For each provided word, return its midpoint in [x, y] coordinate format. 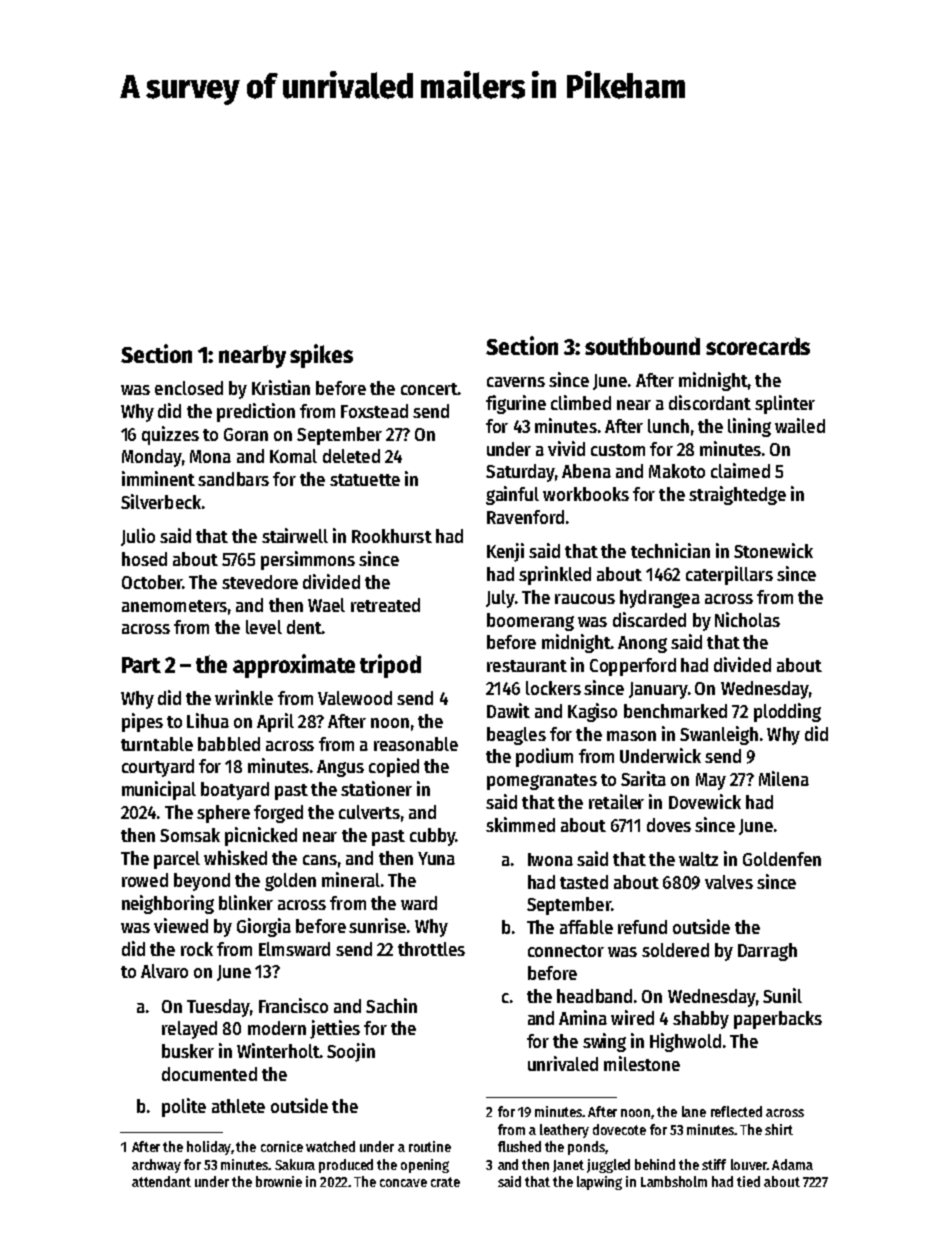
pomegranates [542, 782]
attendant [161, 1181]
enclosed [189, 388]
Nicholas [747, 619]
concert [429, 389]
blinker [246, 902]
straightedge [737, 495]
